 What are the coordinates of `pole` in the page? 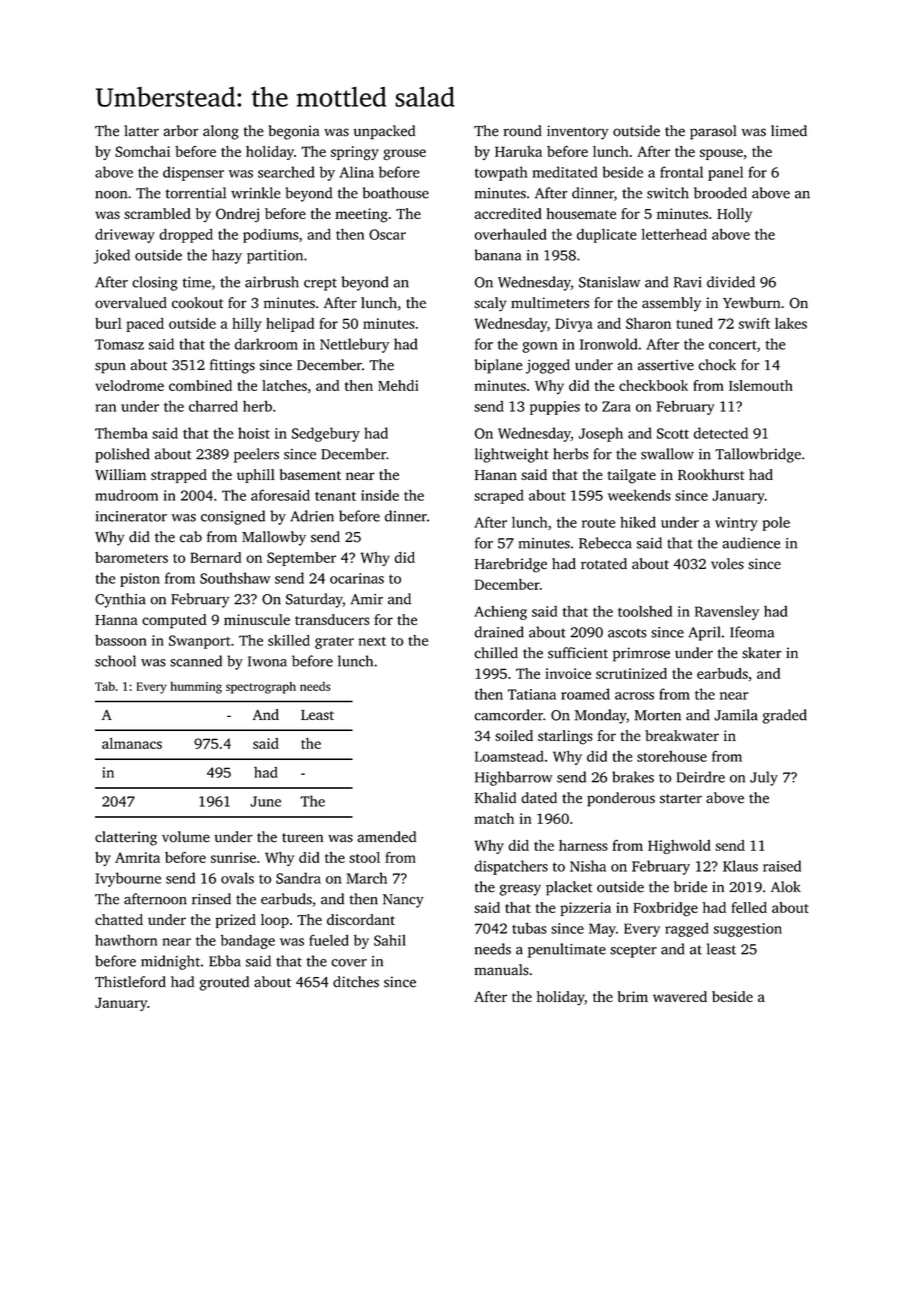 It's located at (776, 523).
